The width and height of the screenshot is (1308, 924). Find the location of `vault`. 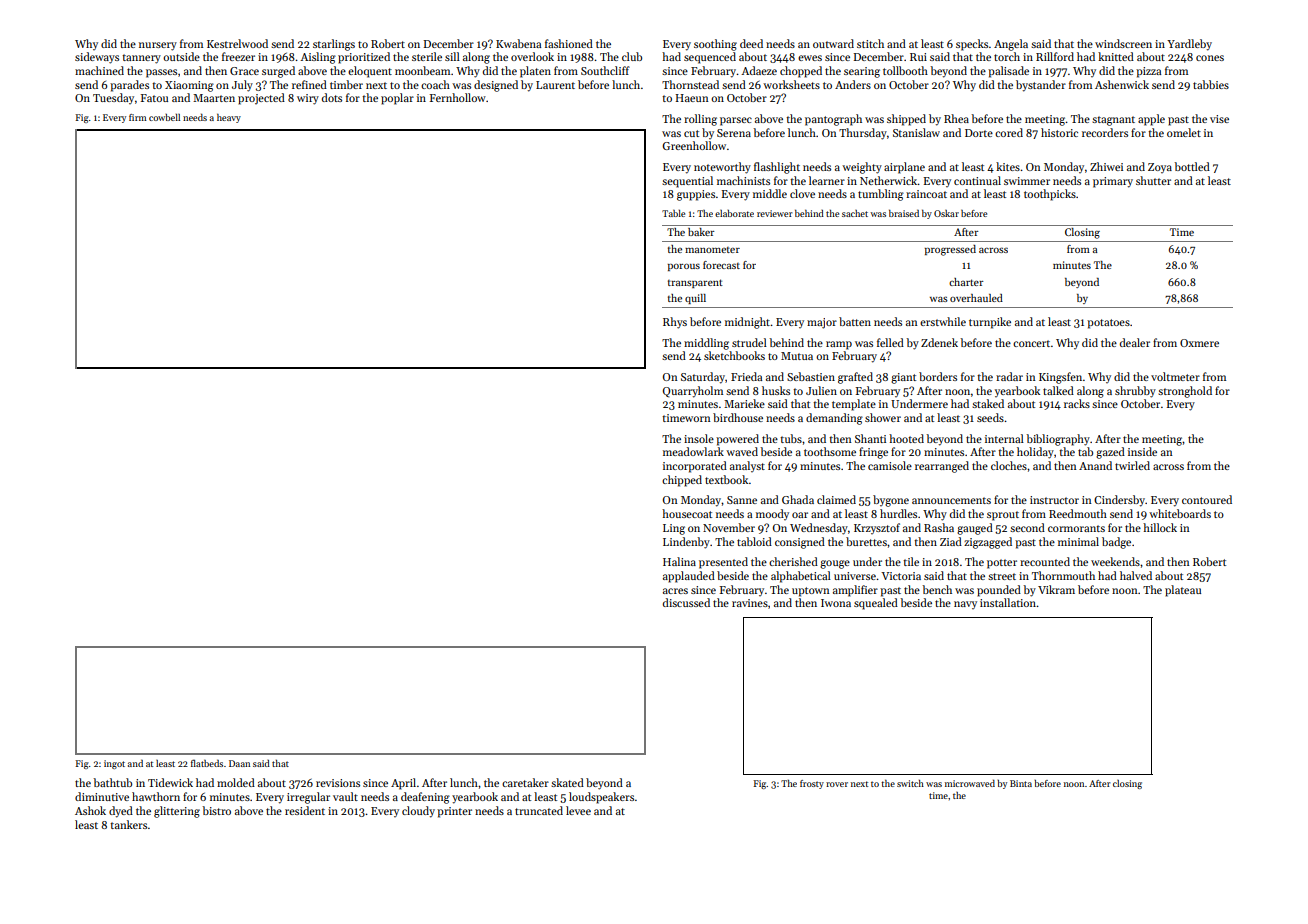

vault is located at coordinates (345, 796).
